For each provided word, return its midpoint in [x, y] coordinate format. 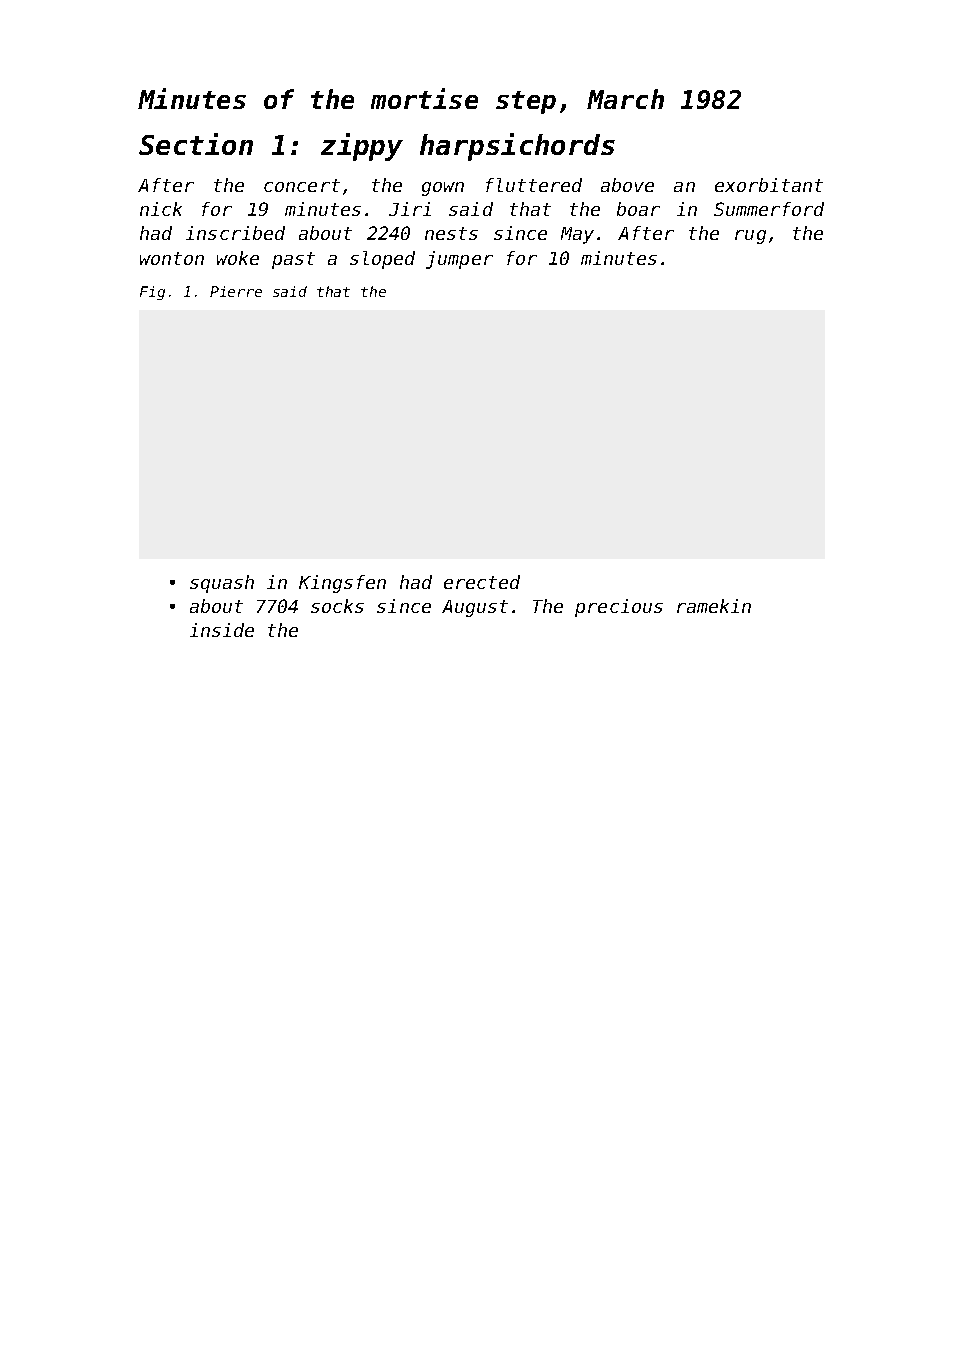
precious [619, 608]
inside [222, 630]
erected [482, 582]
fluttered [534, 185]
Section [196, 144]
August [475, 608]
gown [443, 189]
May [577, 235]
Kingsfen [342, 584]
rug [750, 237]
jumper [459, 260]
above [627, 185]
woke [238, 258]
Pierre [236, 291]
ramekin [714, 606]
